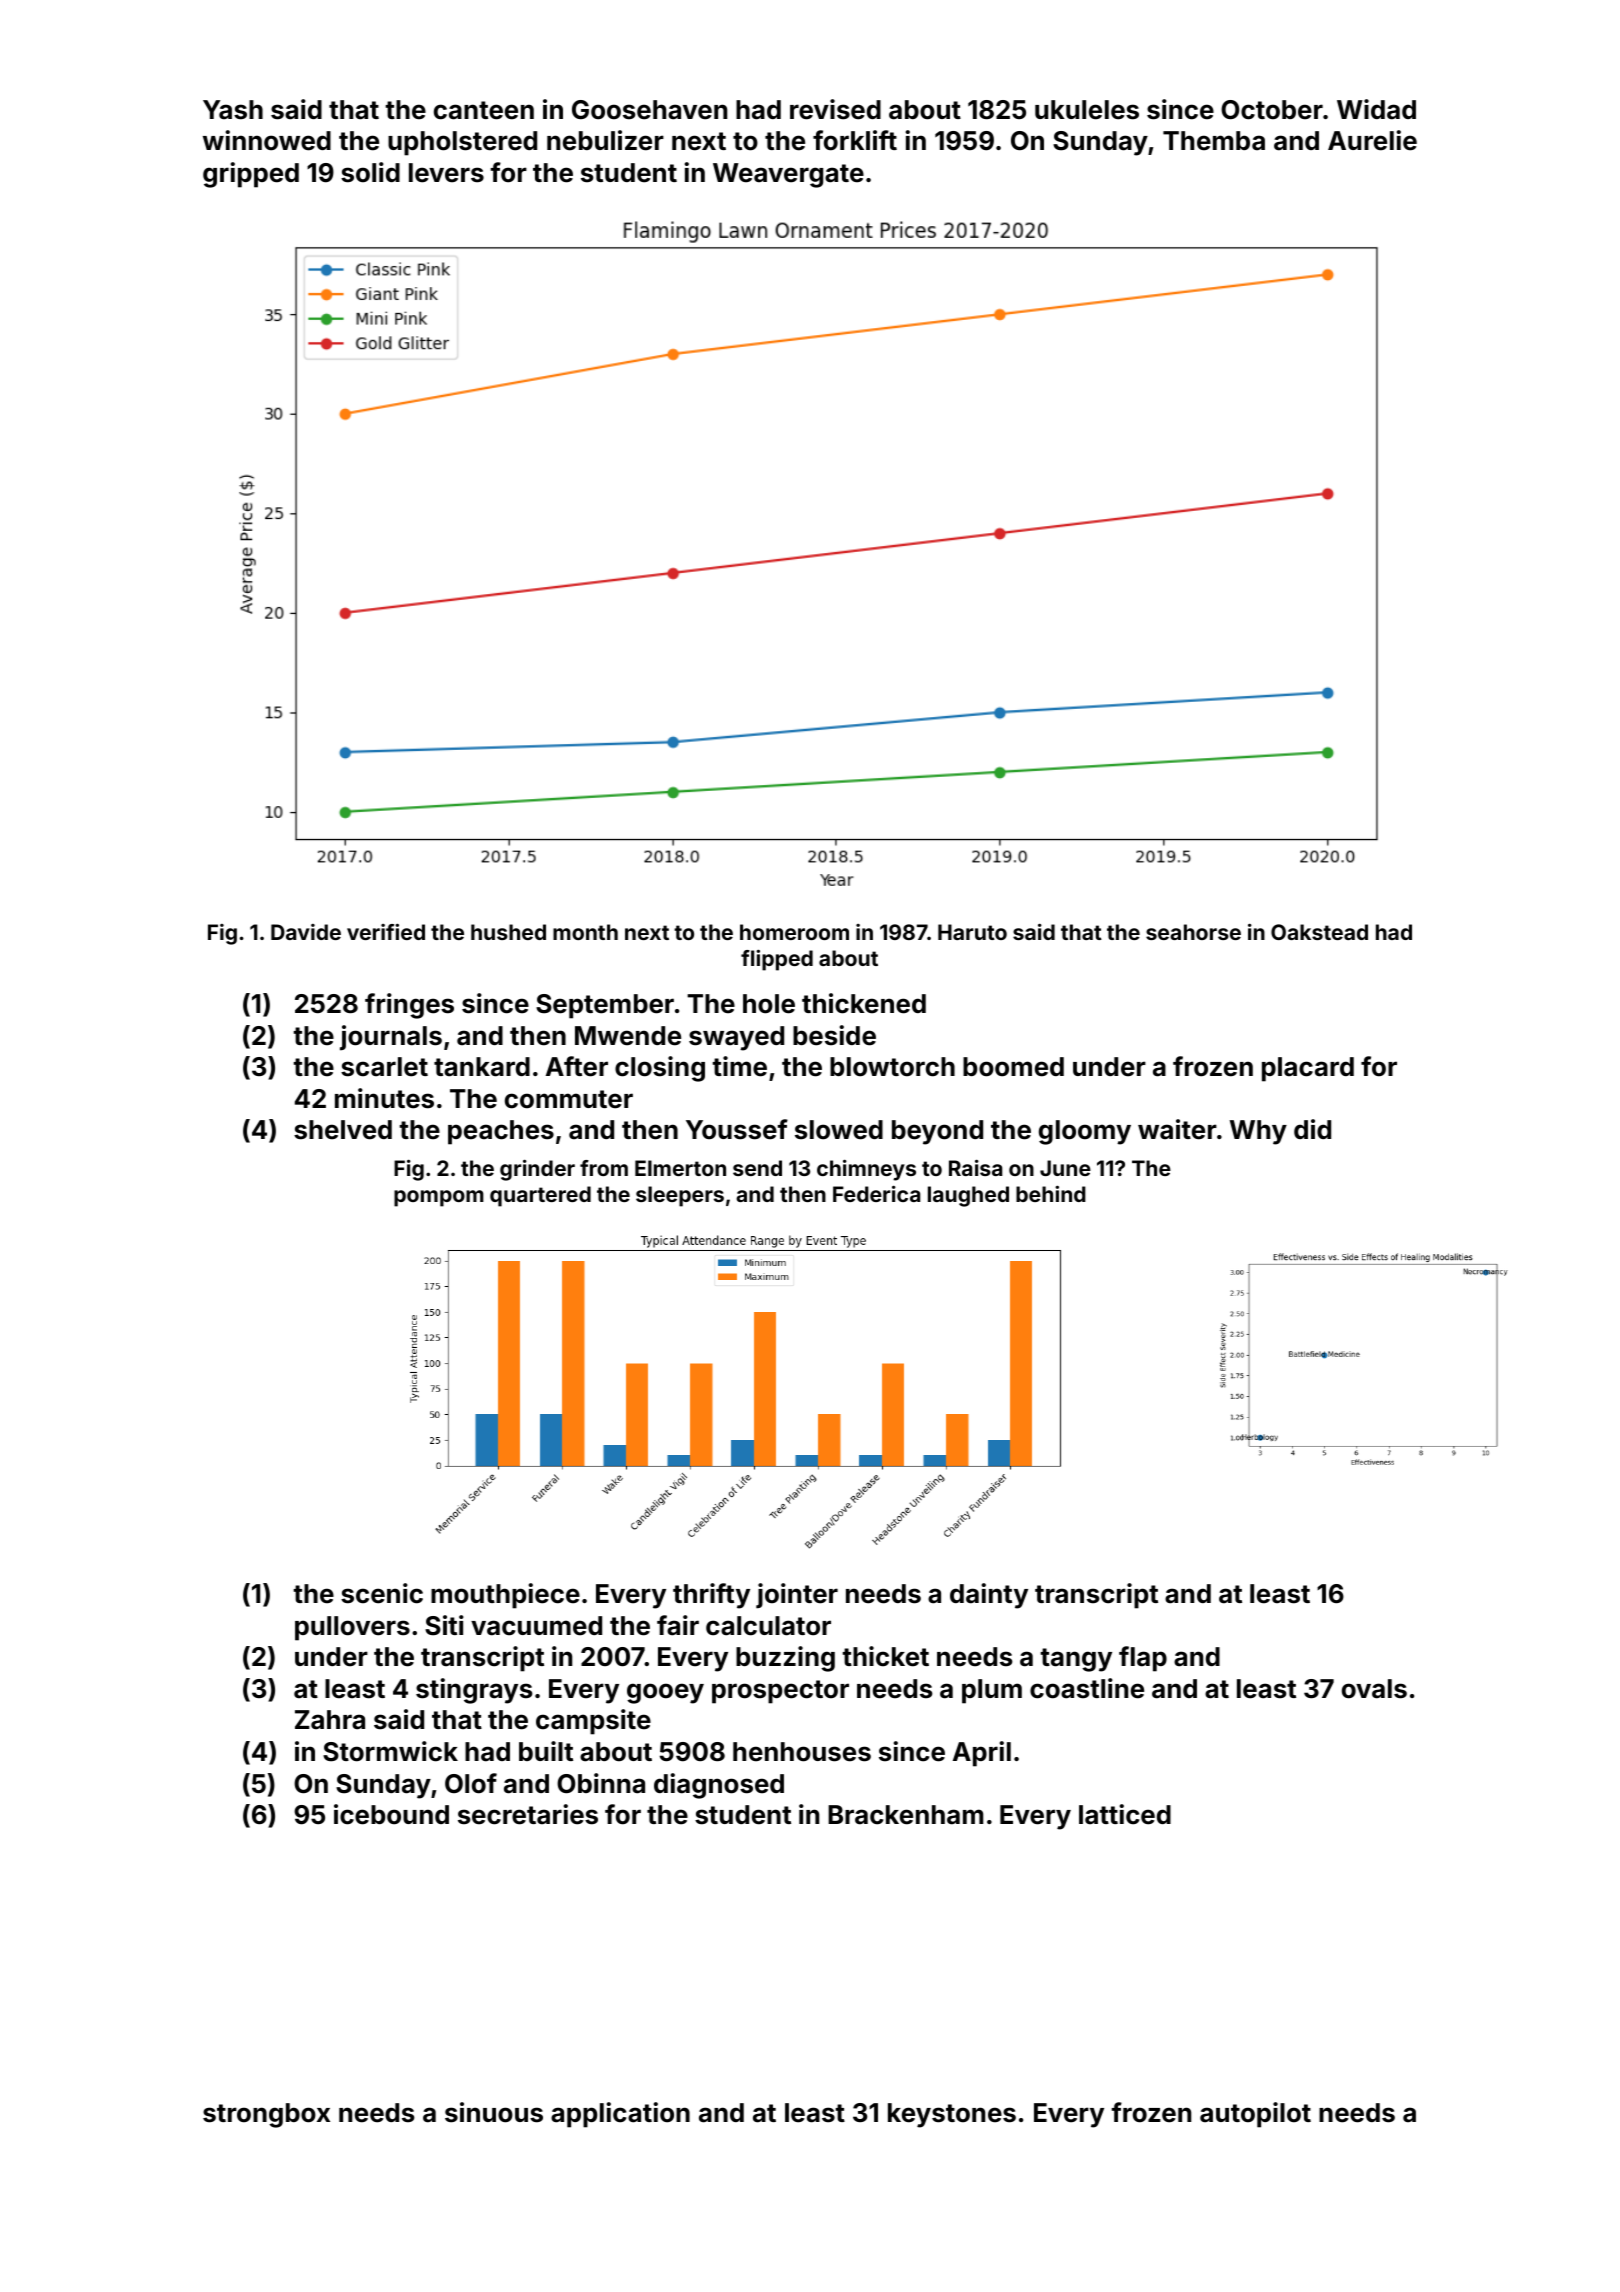  I want to click on pullovers, so click(352, 1628).
